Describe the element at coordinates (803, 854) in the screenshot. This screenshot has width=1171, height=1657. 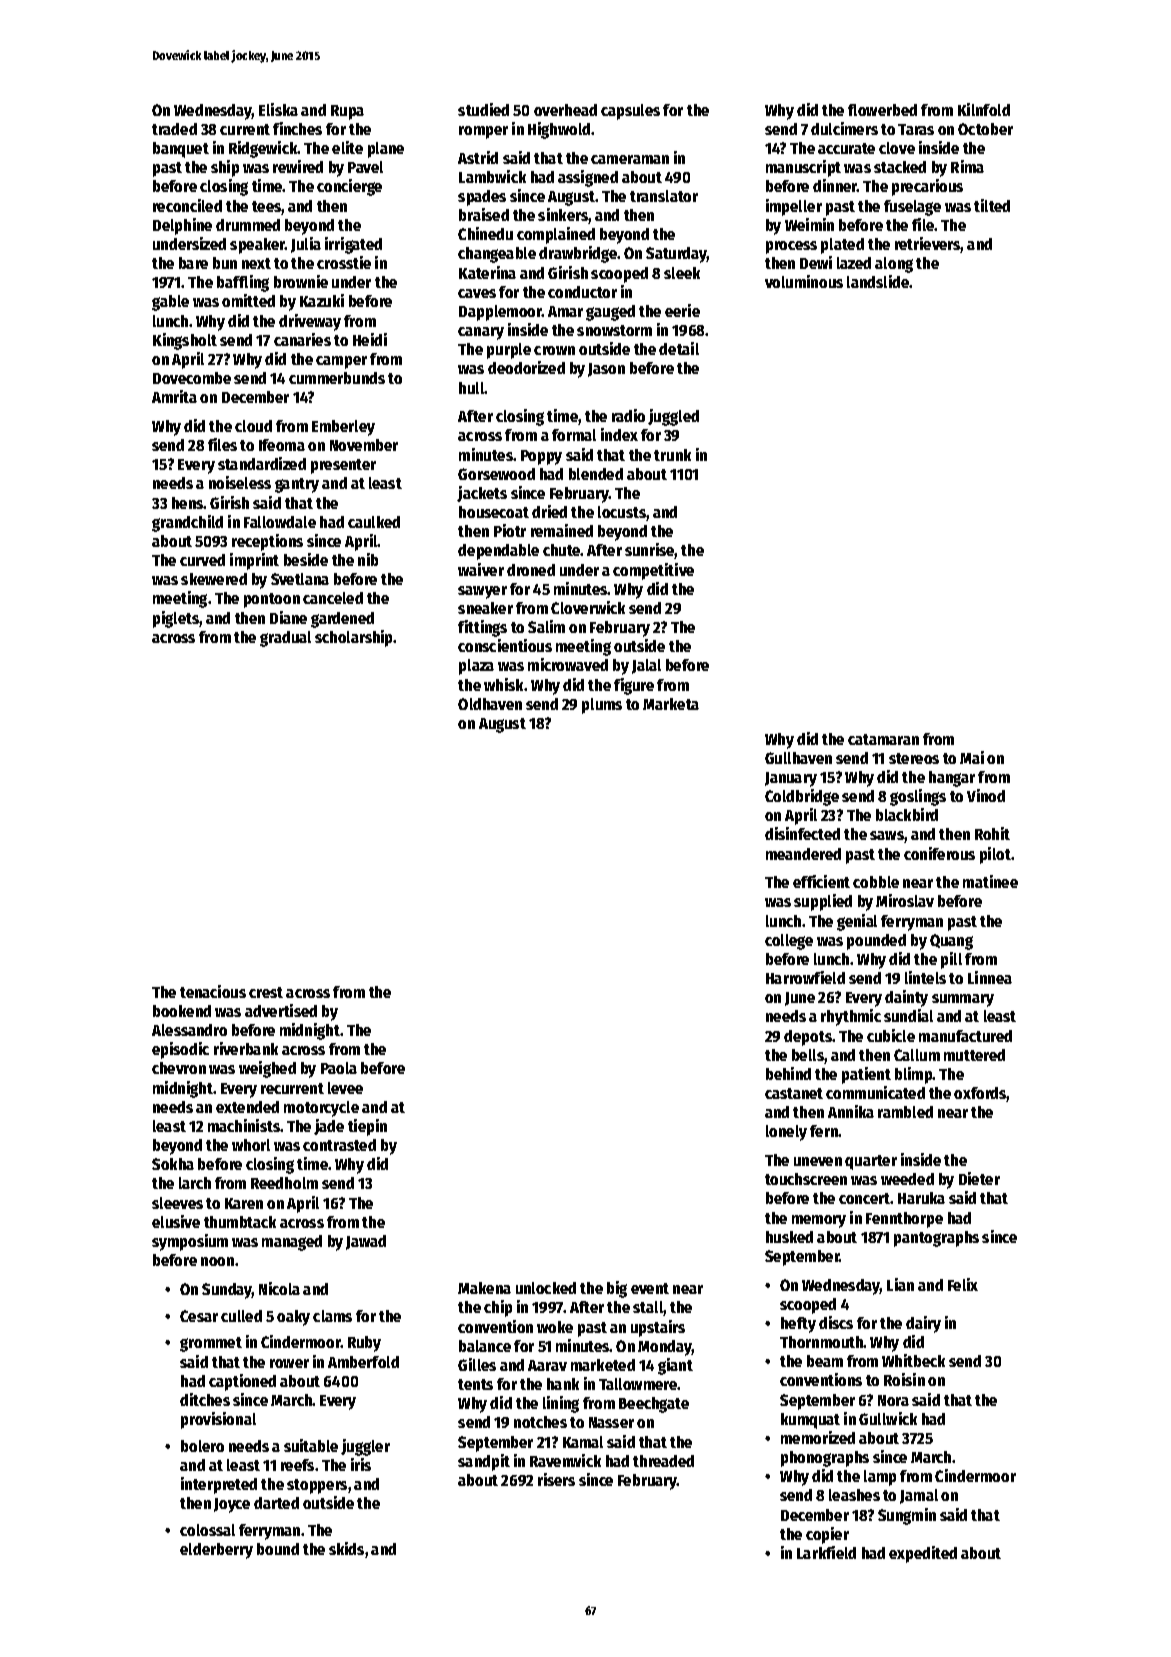
I see `meandered` at that location.
